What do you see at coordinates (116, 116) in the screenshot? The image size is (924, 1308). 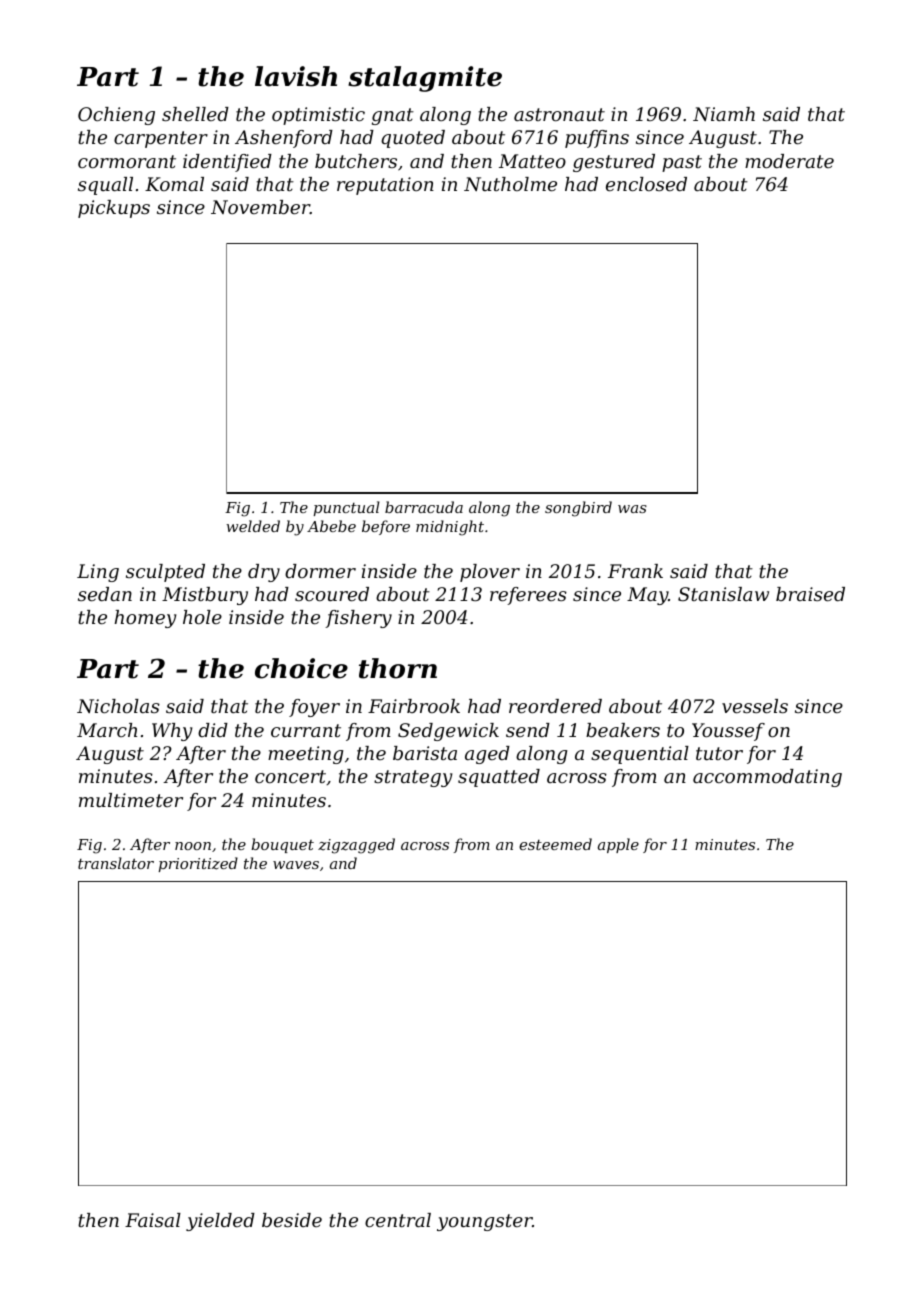 I see `Ochieng` at bounding box center [116, 116].
